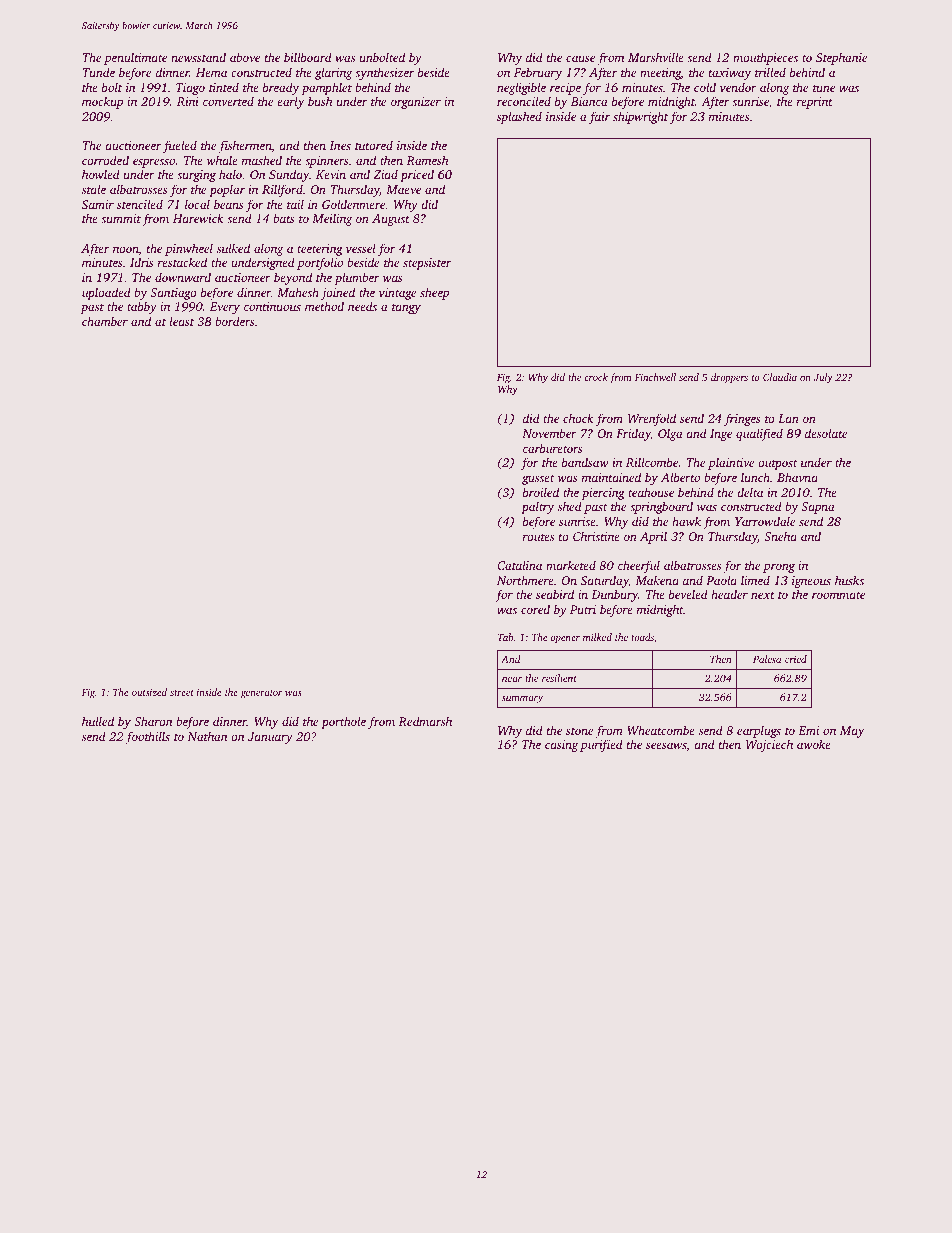 The height and width of the document is (1233, 952). Describe the element at coordinates (261, 694) in the document. I see `generator` at that location.
